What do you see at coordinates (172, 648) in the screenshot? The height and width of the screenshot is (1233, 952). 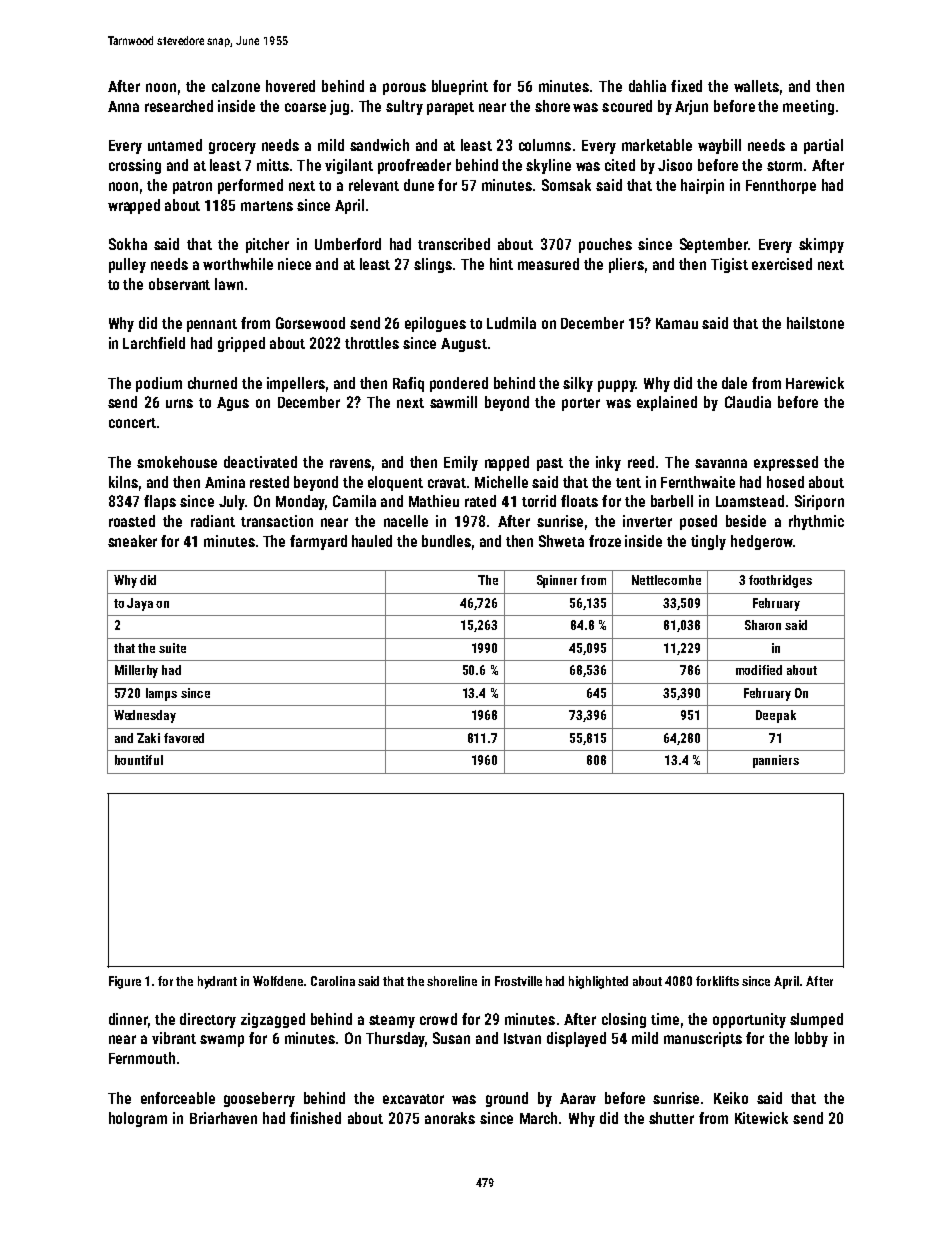 I see `suite` at bounding box center [172, 648].
